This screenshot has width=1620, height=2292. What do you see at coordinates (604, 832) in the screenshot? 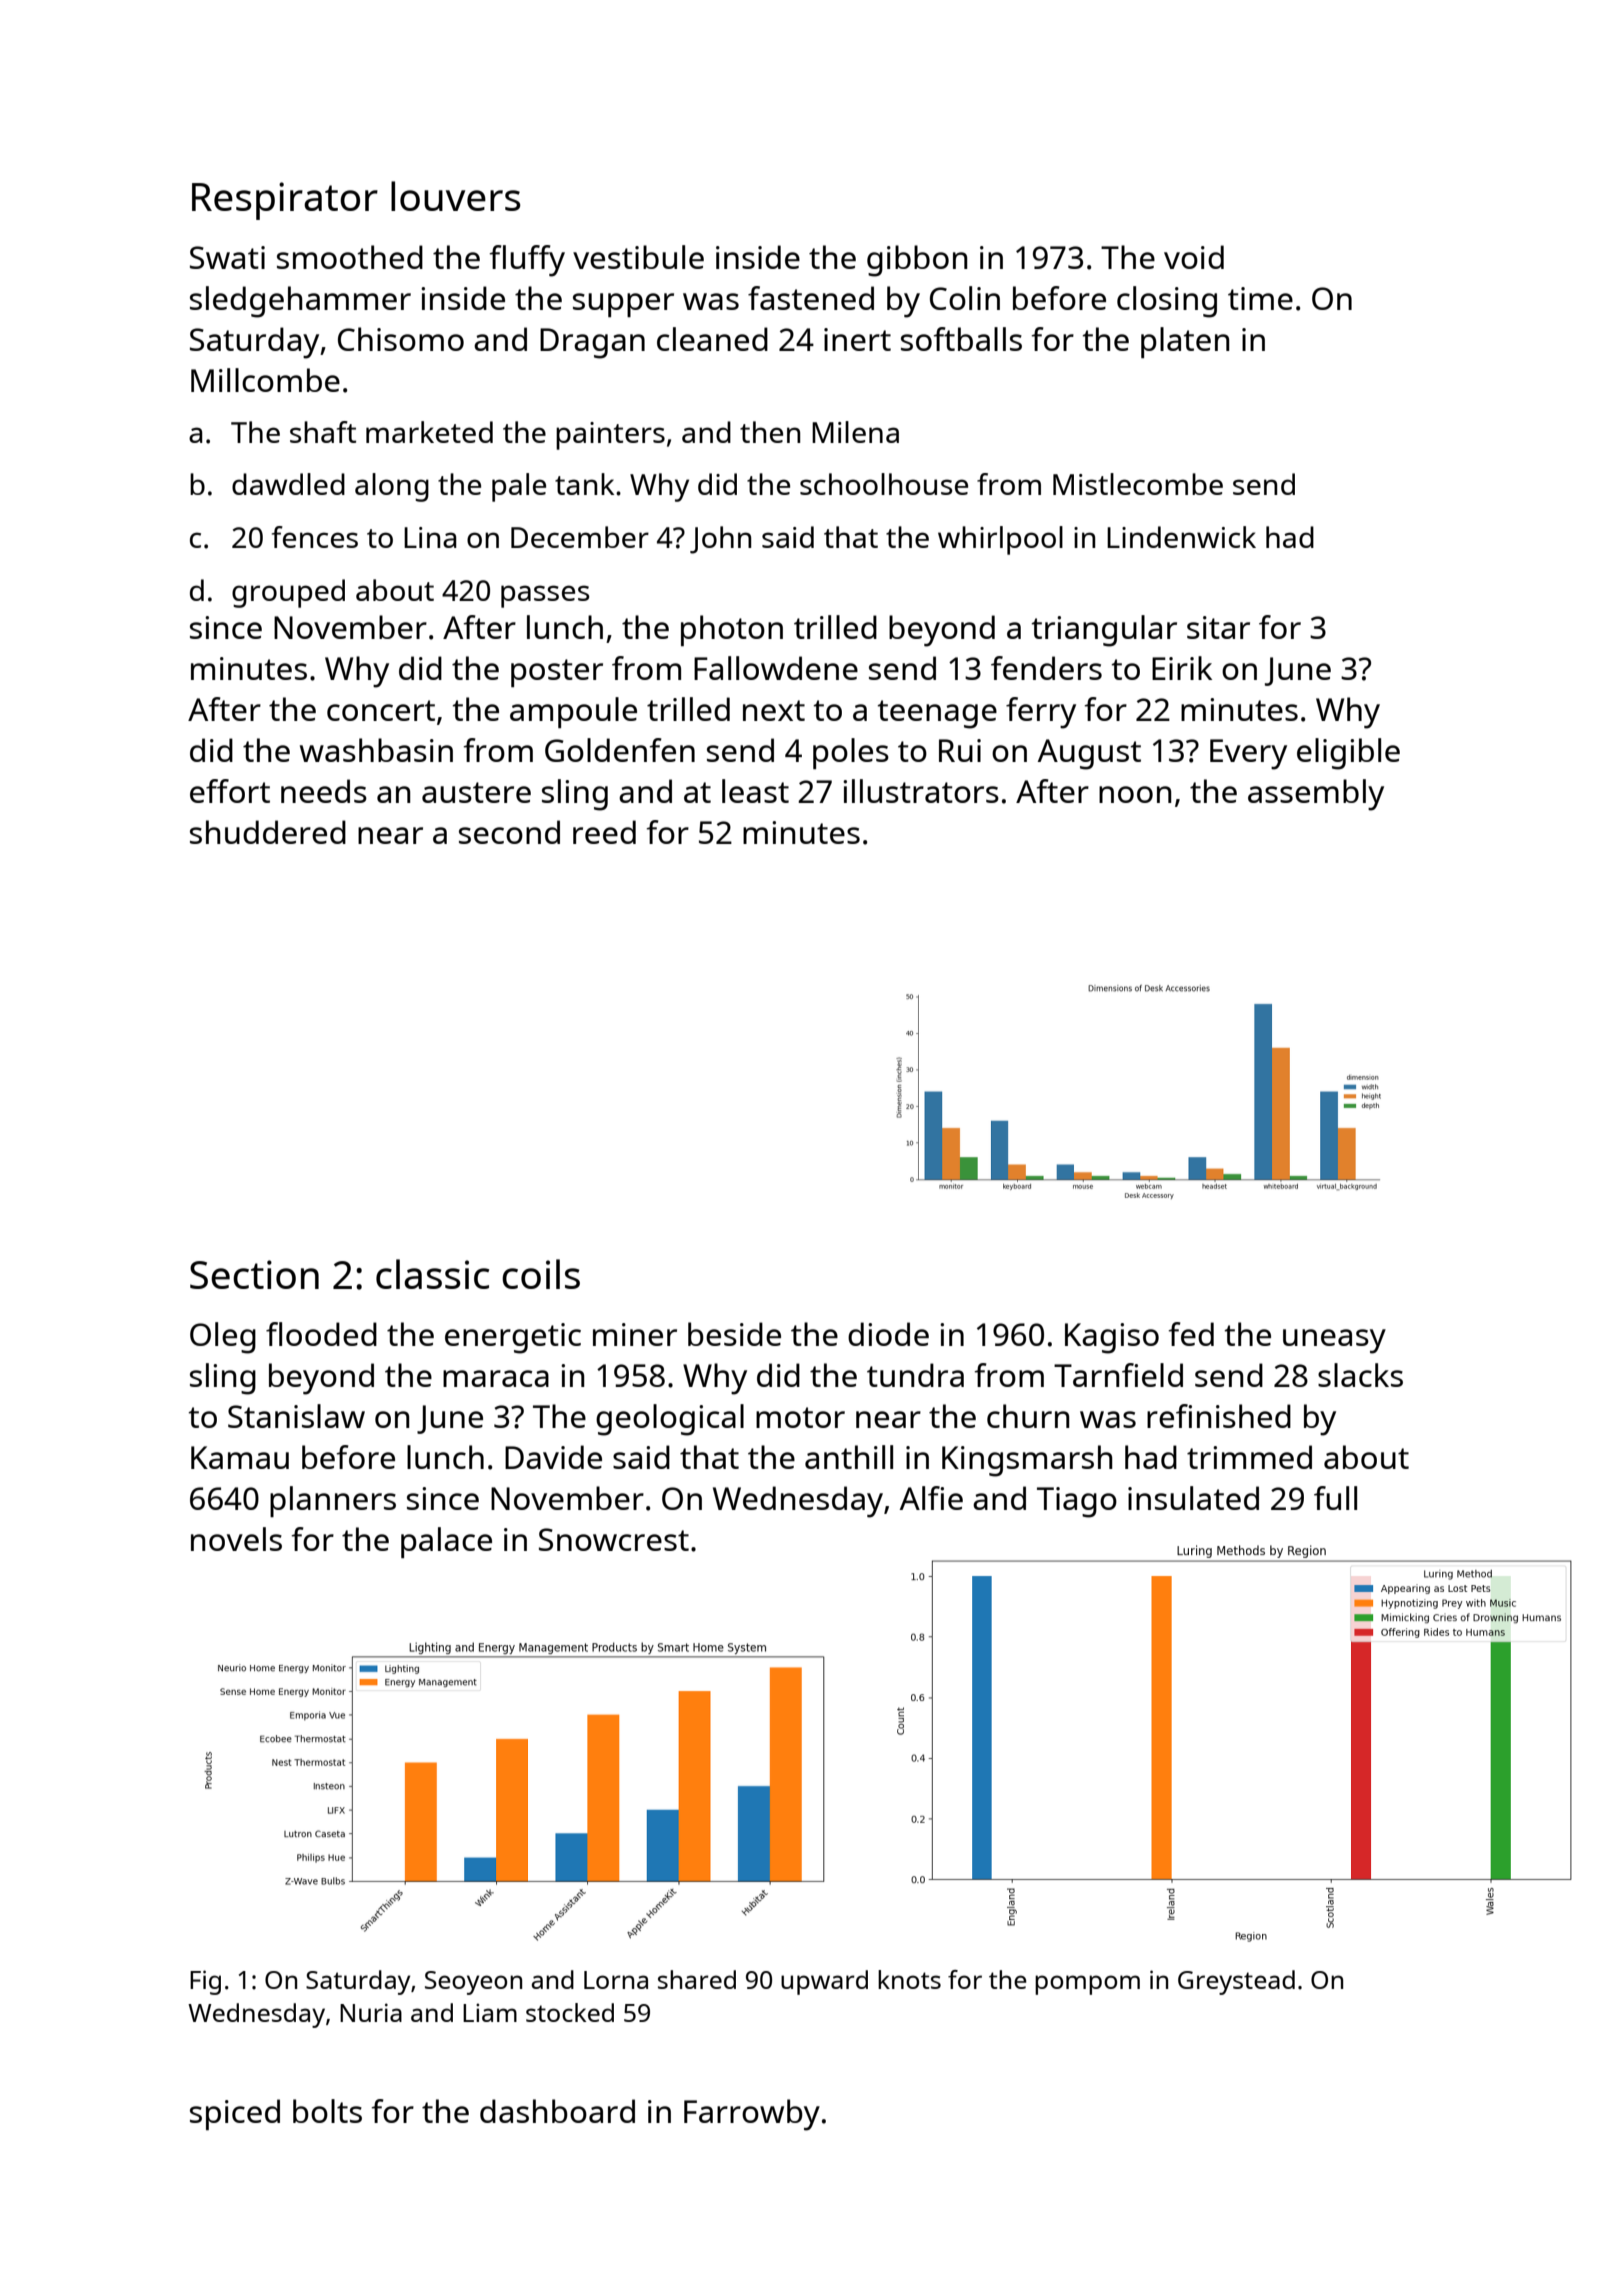
I see `reed` at bounding box center [604, 832].
